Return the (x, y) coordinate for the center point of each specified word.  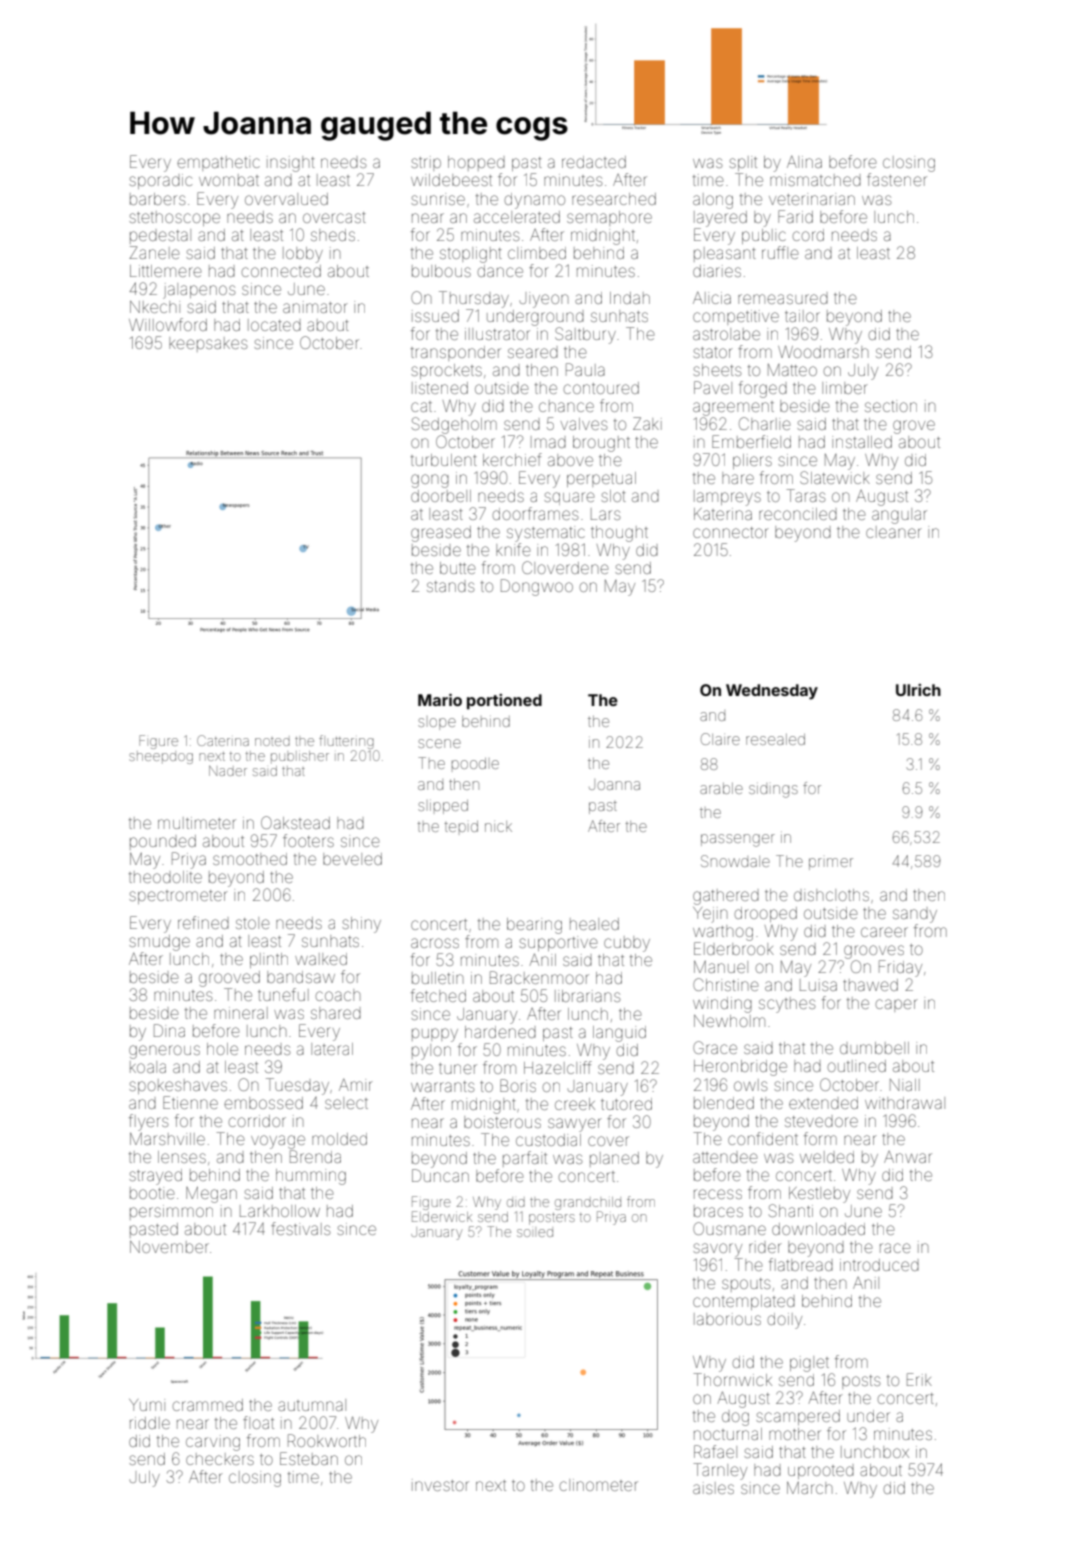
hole (222, 1049)
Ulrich (918, 690)
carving (213, 1443)
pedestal (160, 236)
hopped (476, 163)
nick (498, 826)
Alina (804, 162)
